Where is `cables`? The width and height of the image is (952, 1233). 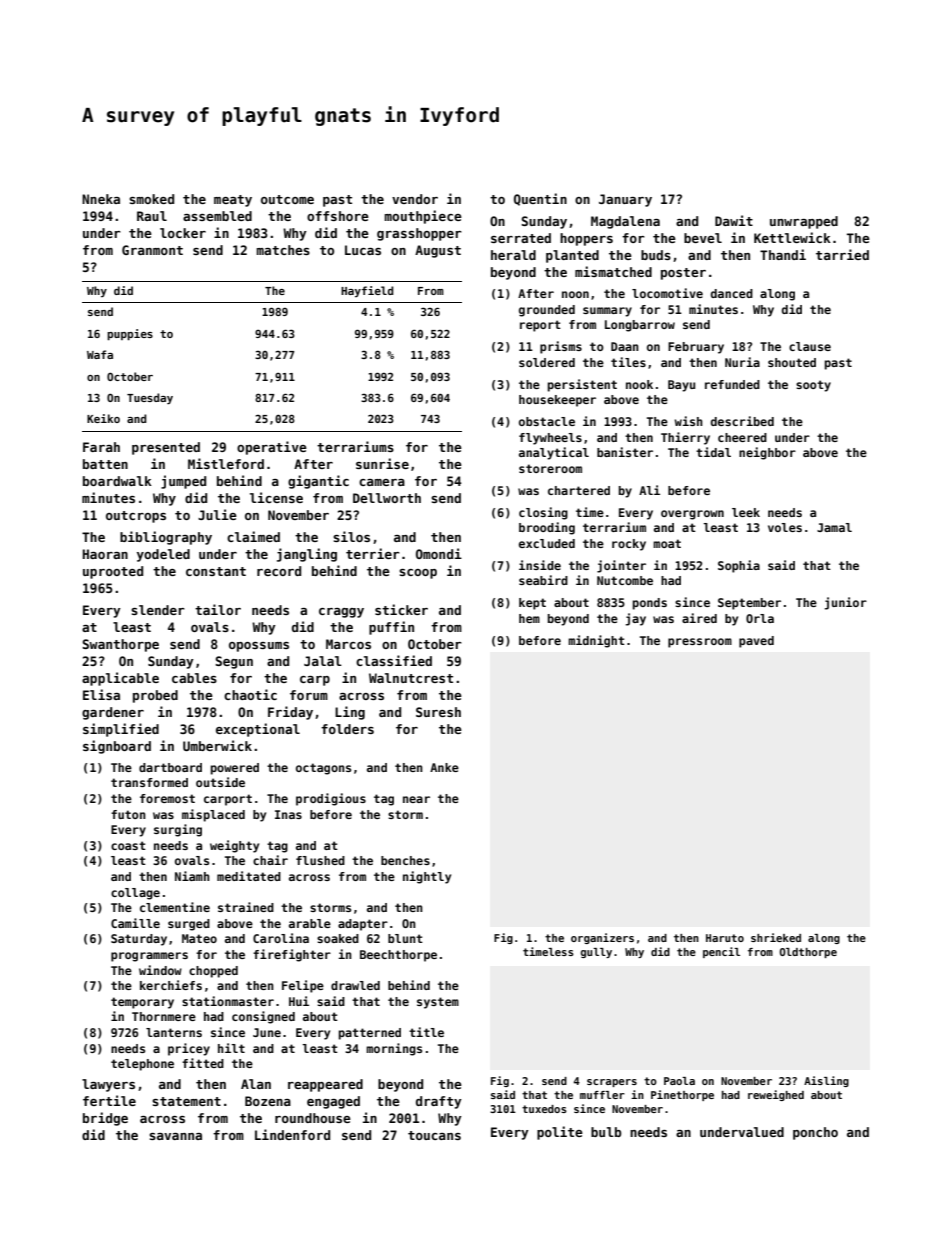
cables is located at coordinates (194, 678).
